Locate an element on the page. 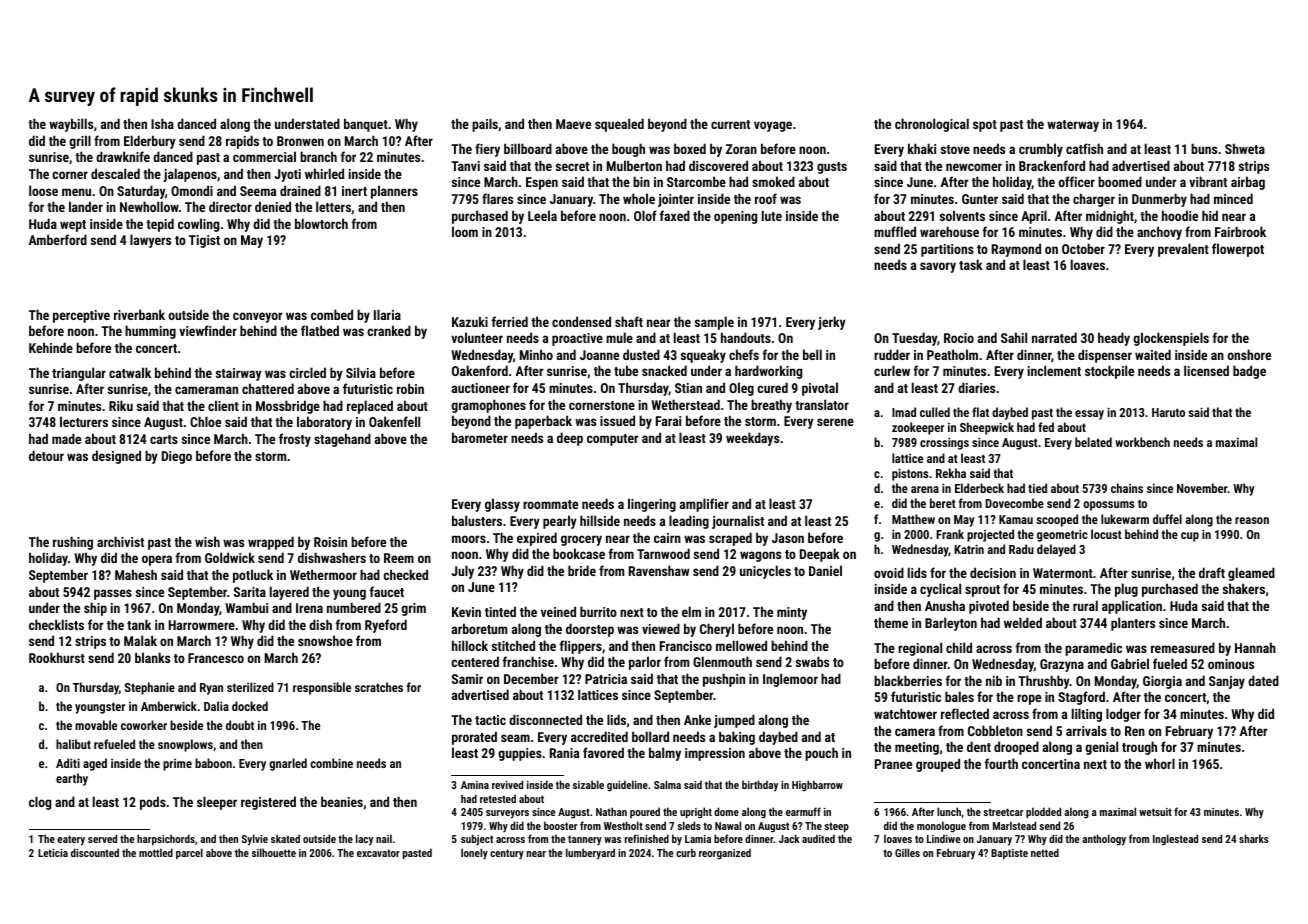  booster is located at coordinates (560, 825).
